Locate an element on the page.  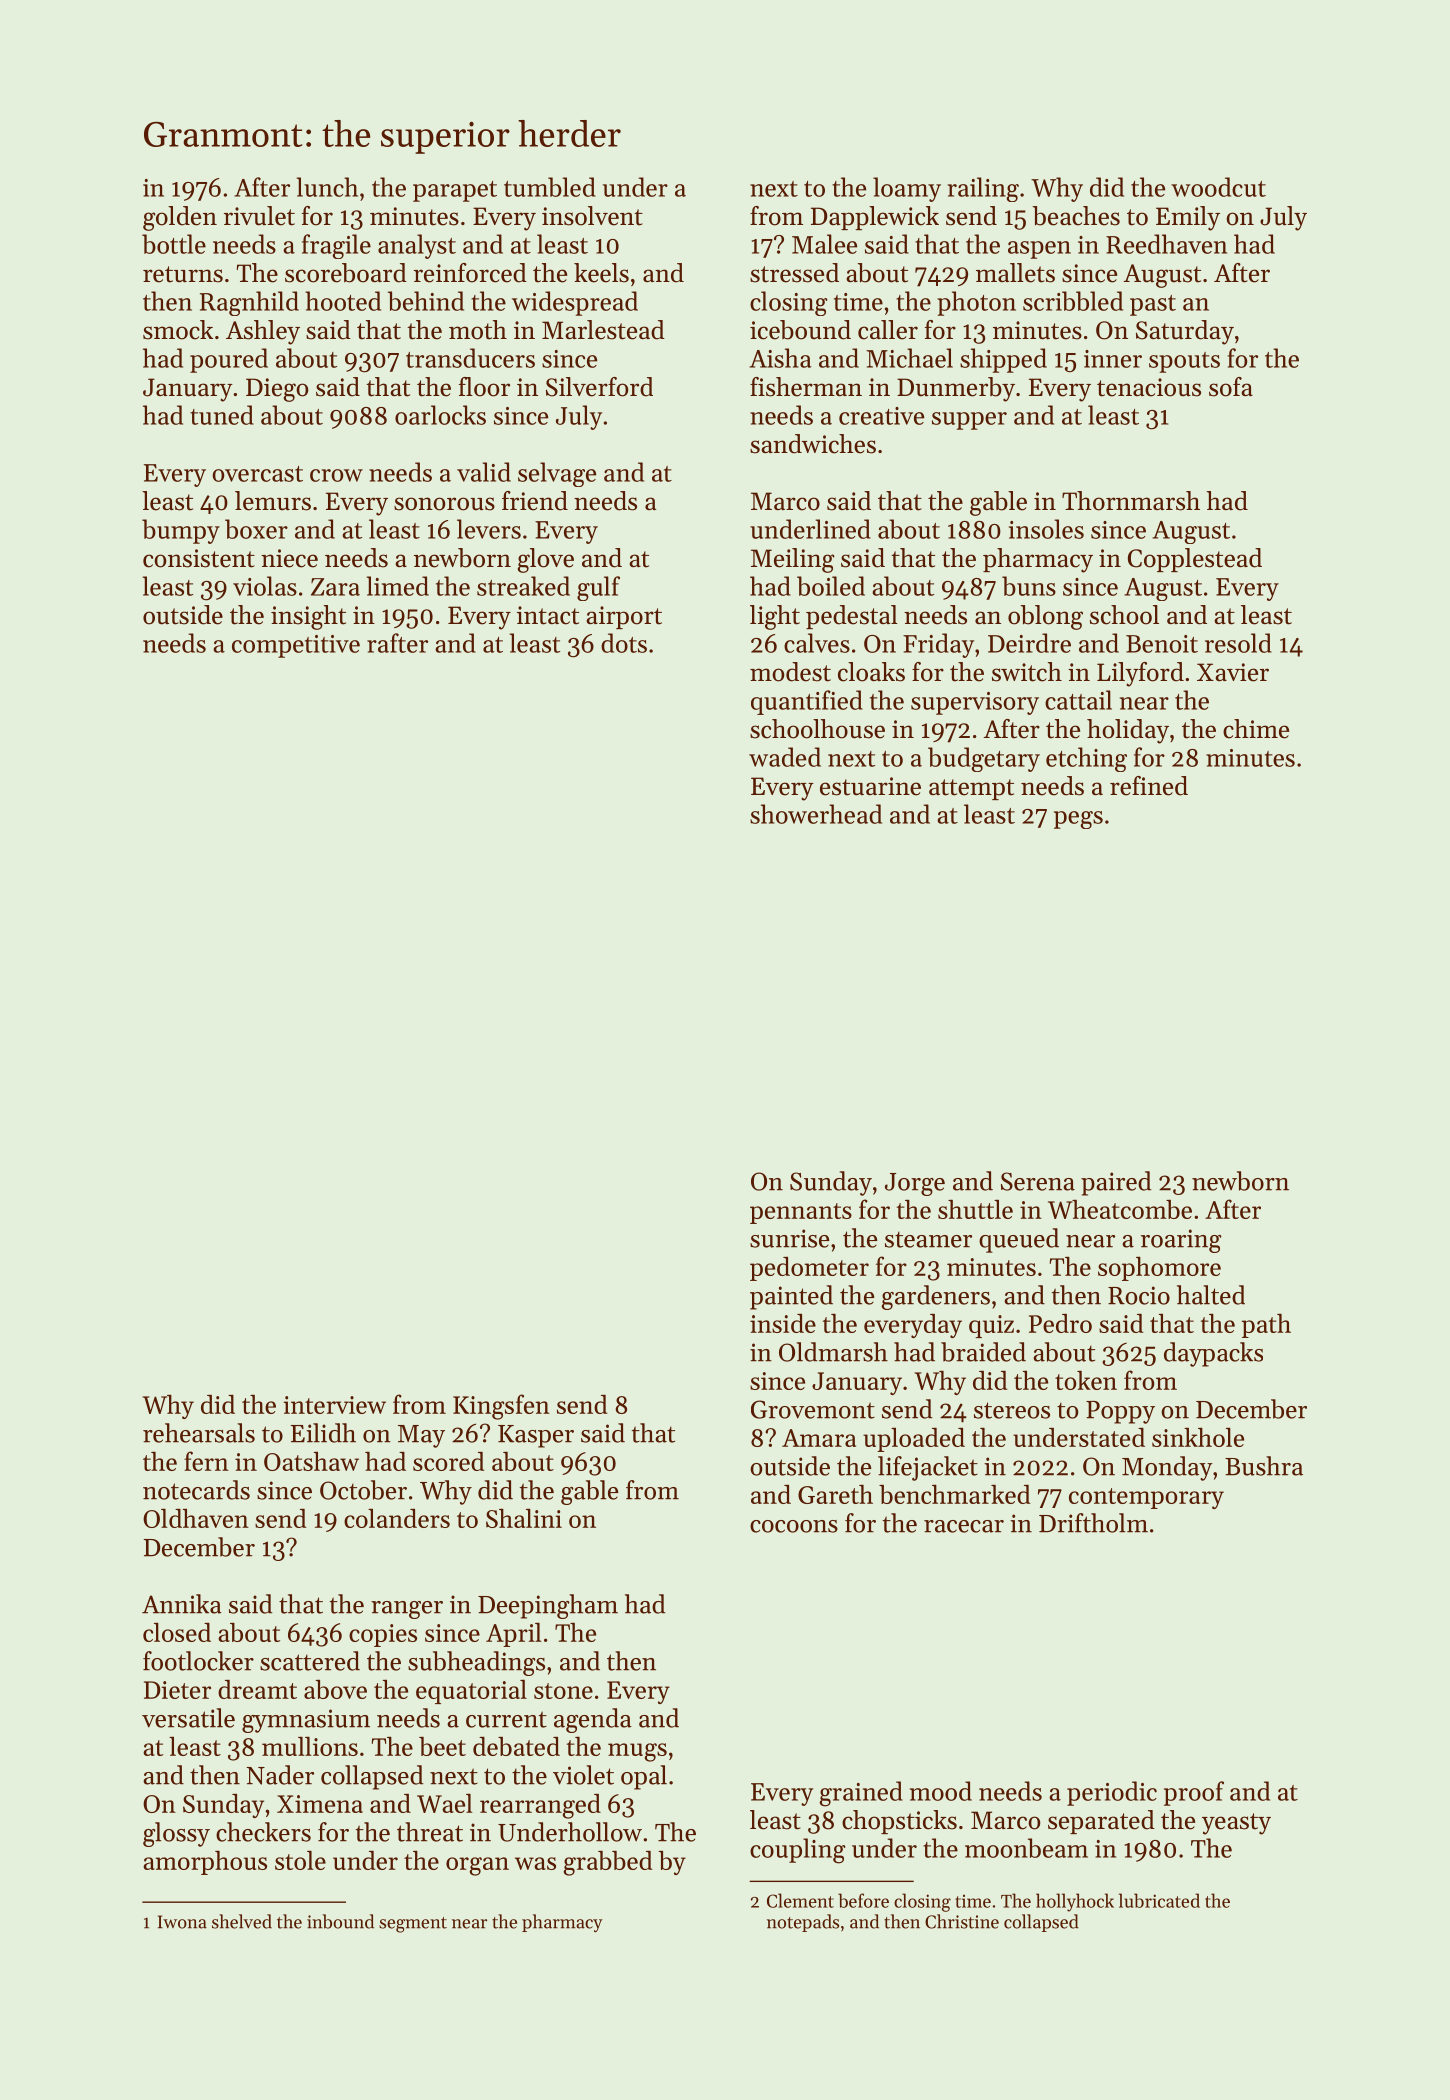
showerhead is located at coordinates (816, 814).
